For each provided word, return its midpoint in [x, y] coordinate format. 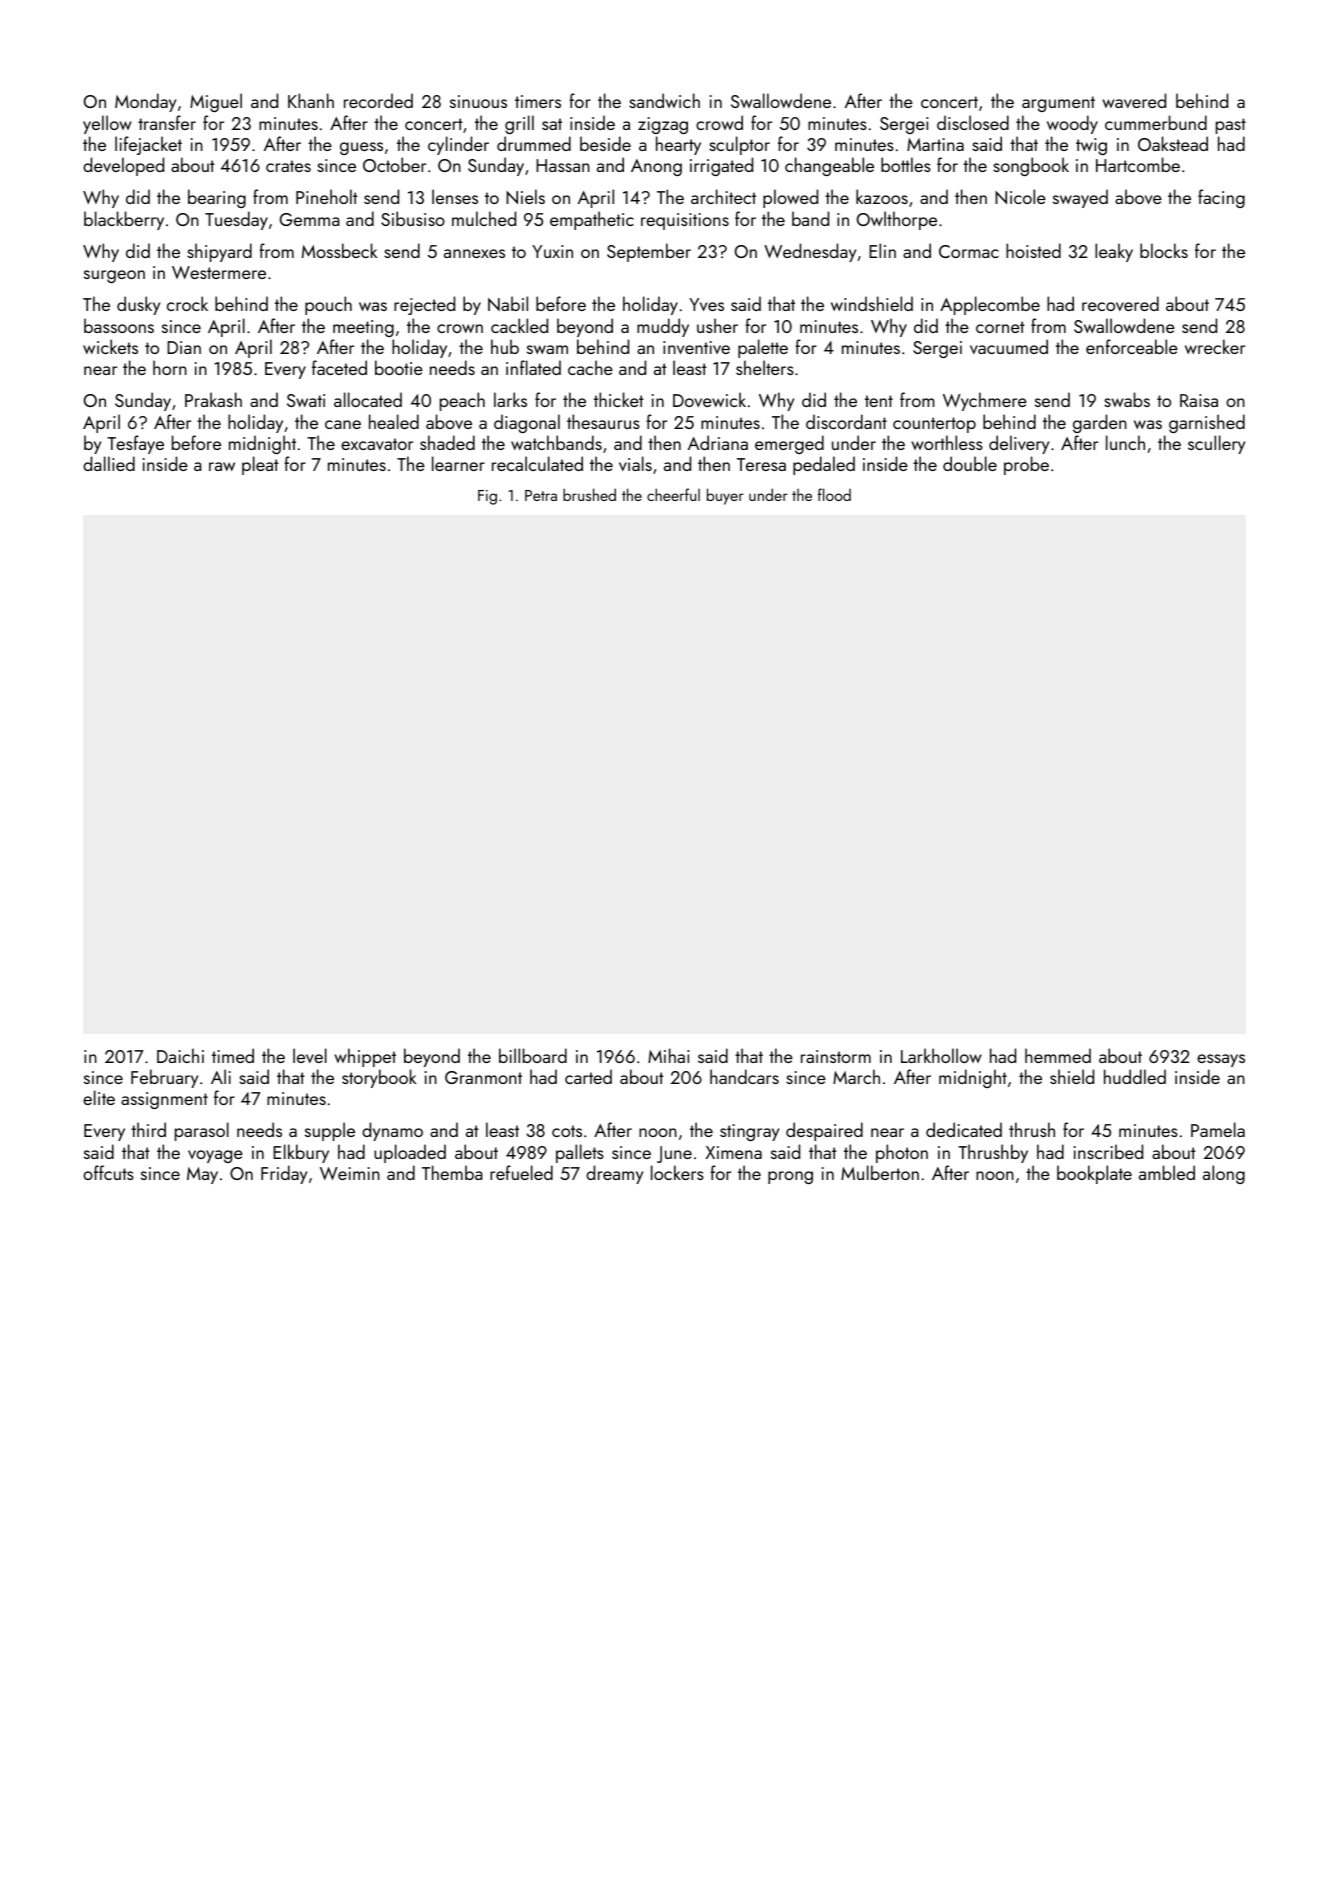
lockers [677, 1172]
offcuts [108, 1172]
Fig [487, 497]
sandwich [664, 100]
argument [1058, 104]
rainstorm [836, 1056]
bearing [217, 198]
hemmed [1058, 1055]
